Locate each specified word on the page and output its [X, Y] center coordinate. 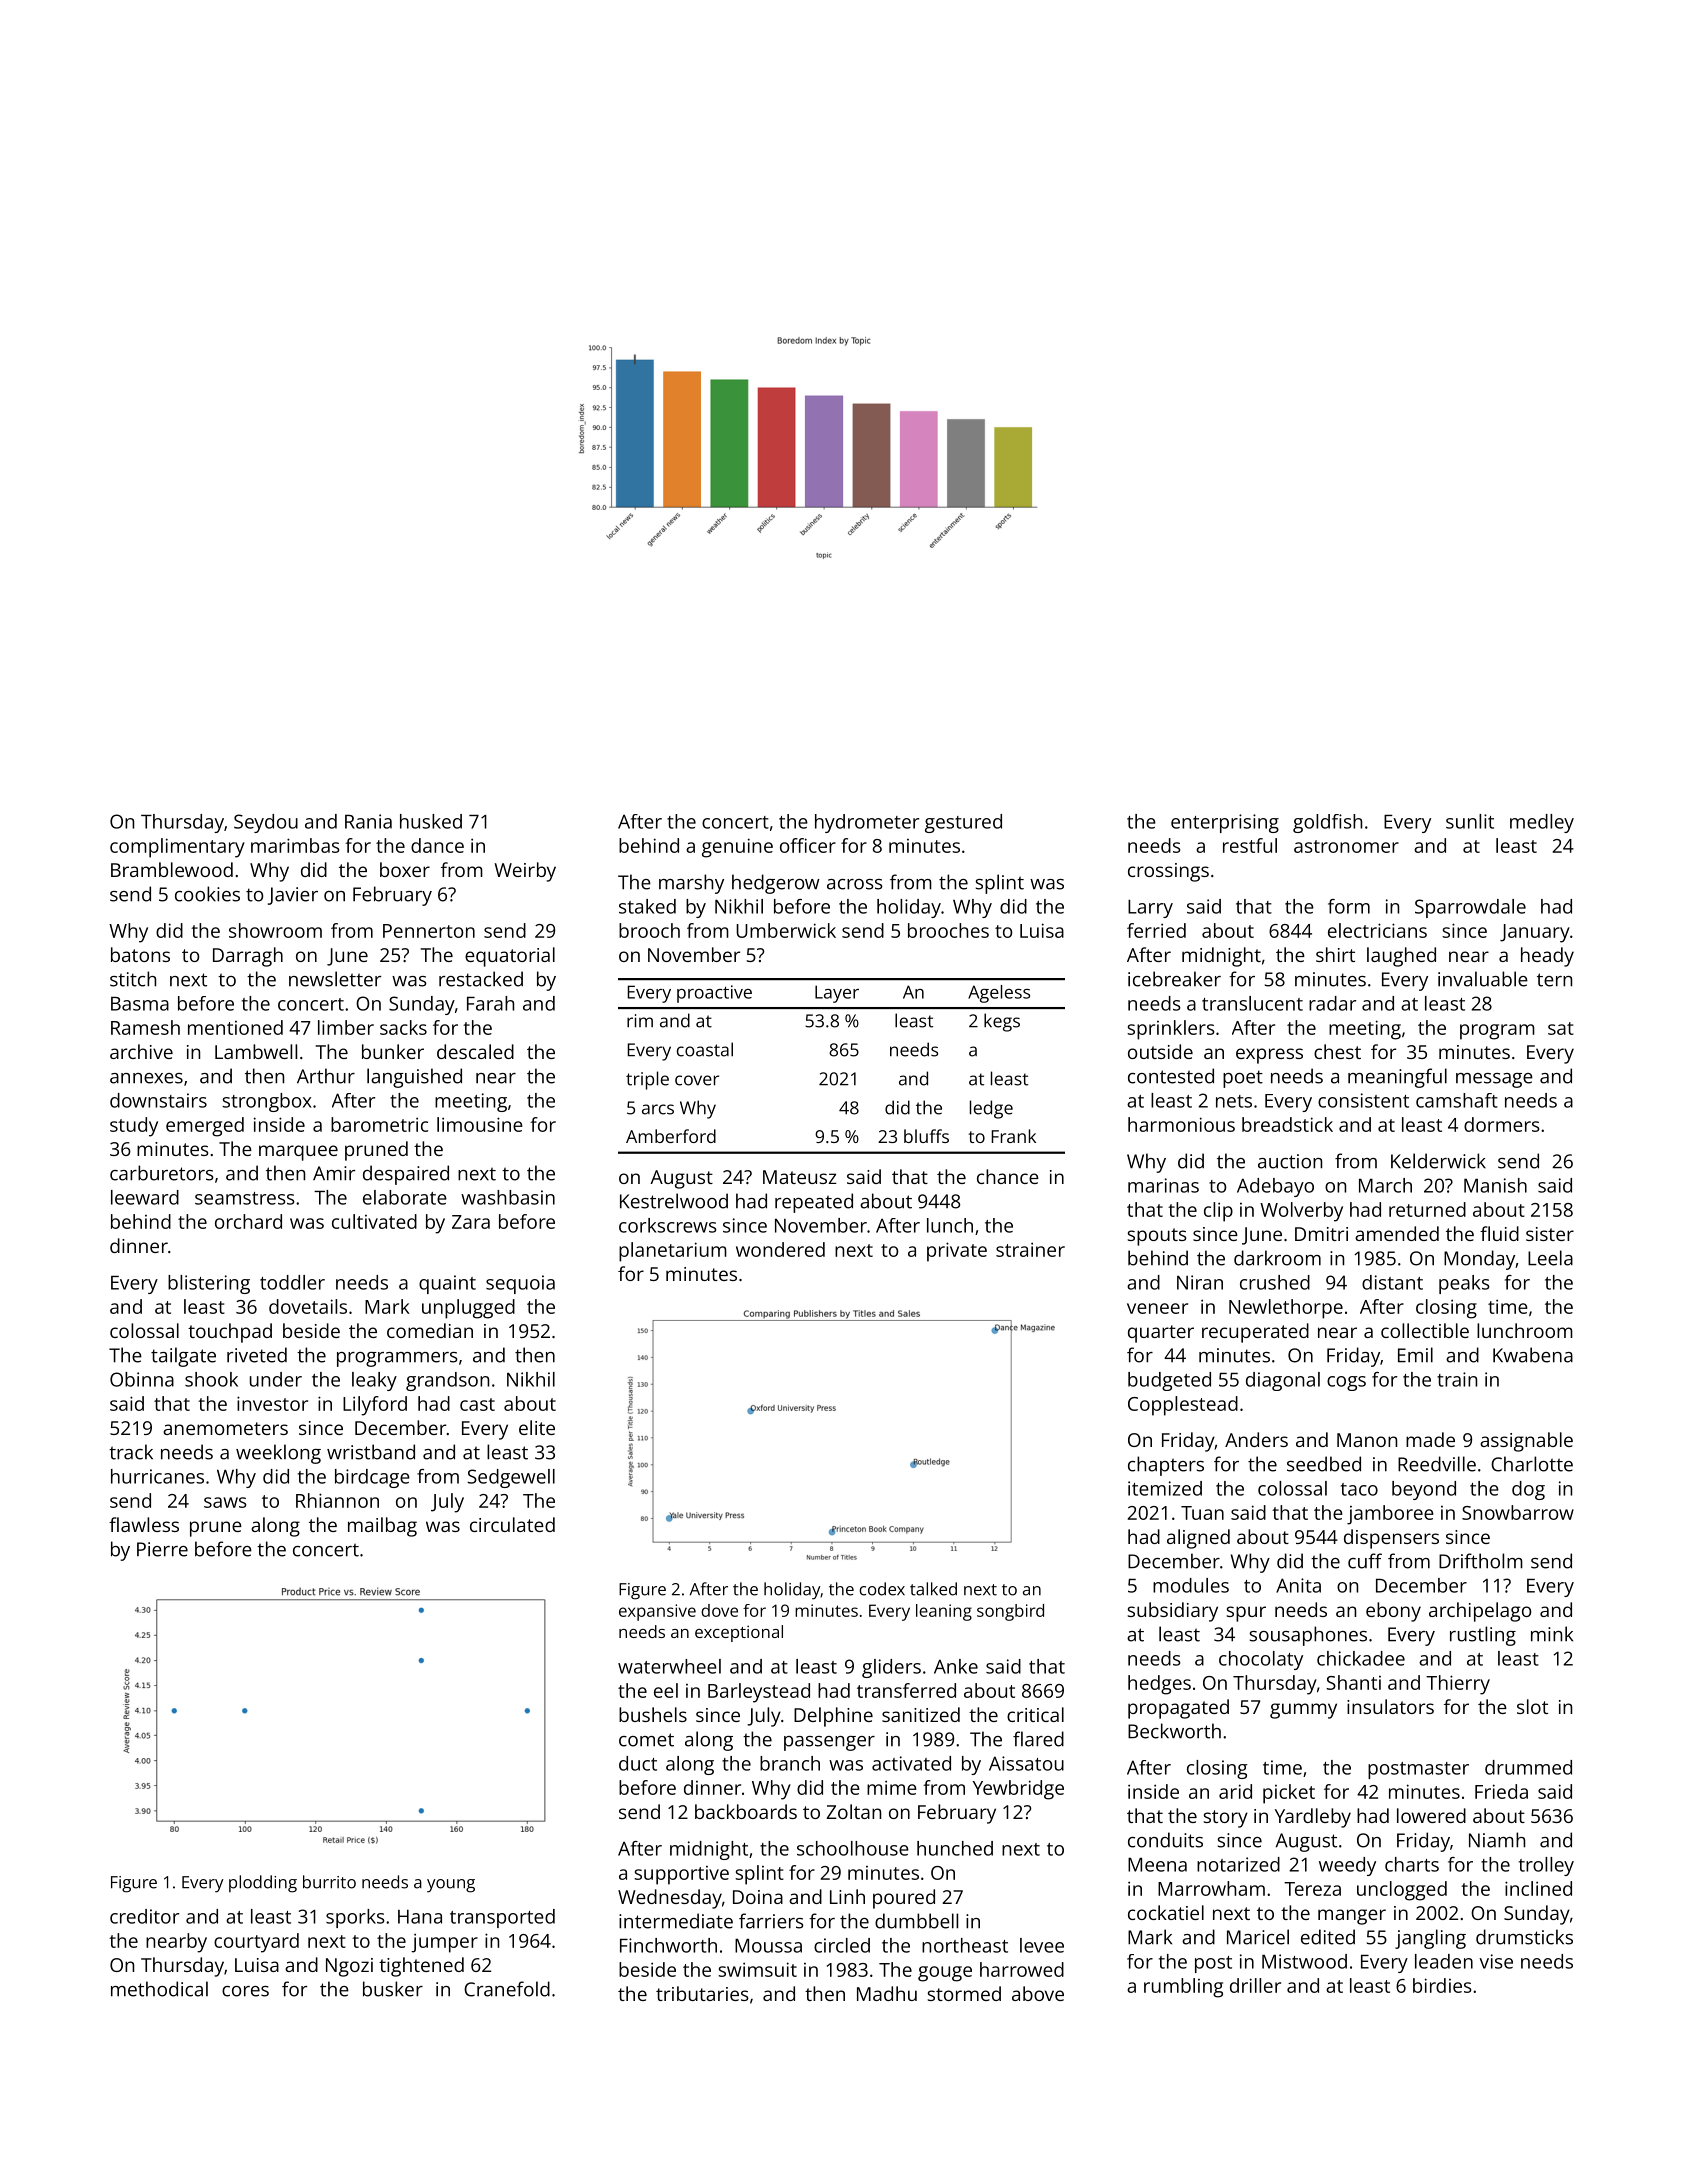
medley [1542, 823]
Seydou [266, 823]
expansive [657, 1612]
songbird [1010, 1612]
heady [1547, 957]
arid [1235, 1791]
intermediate [676, 1921]
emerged [205, 1127]
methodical [159, 1989]
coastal [705, 1049]
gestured [963, 823]
